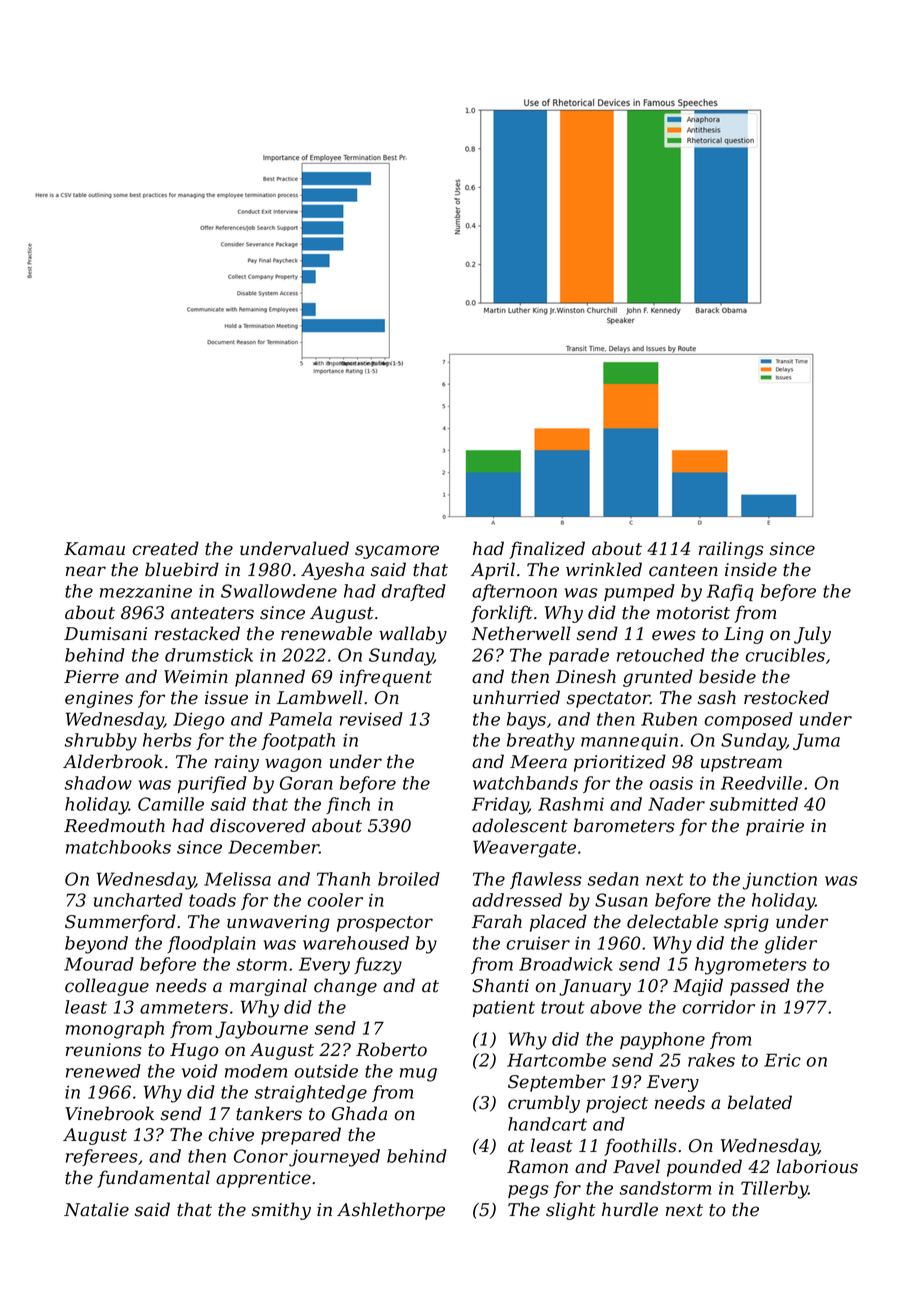 The width and height of the screenshot is (924, 1308). Describe the element at coordinates (751, 569) in the screenshot. I see `inside` at that location.
